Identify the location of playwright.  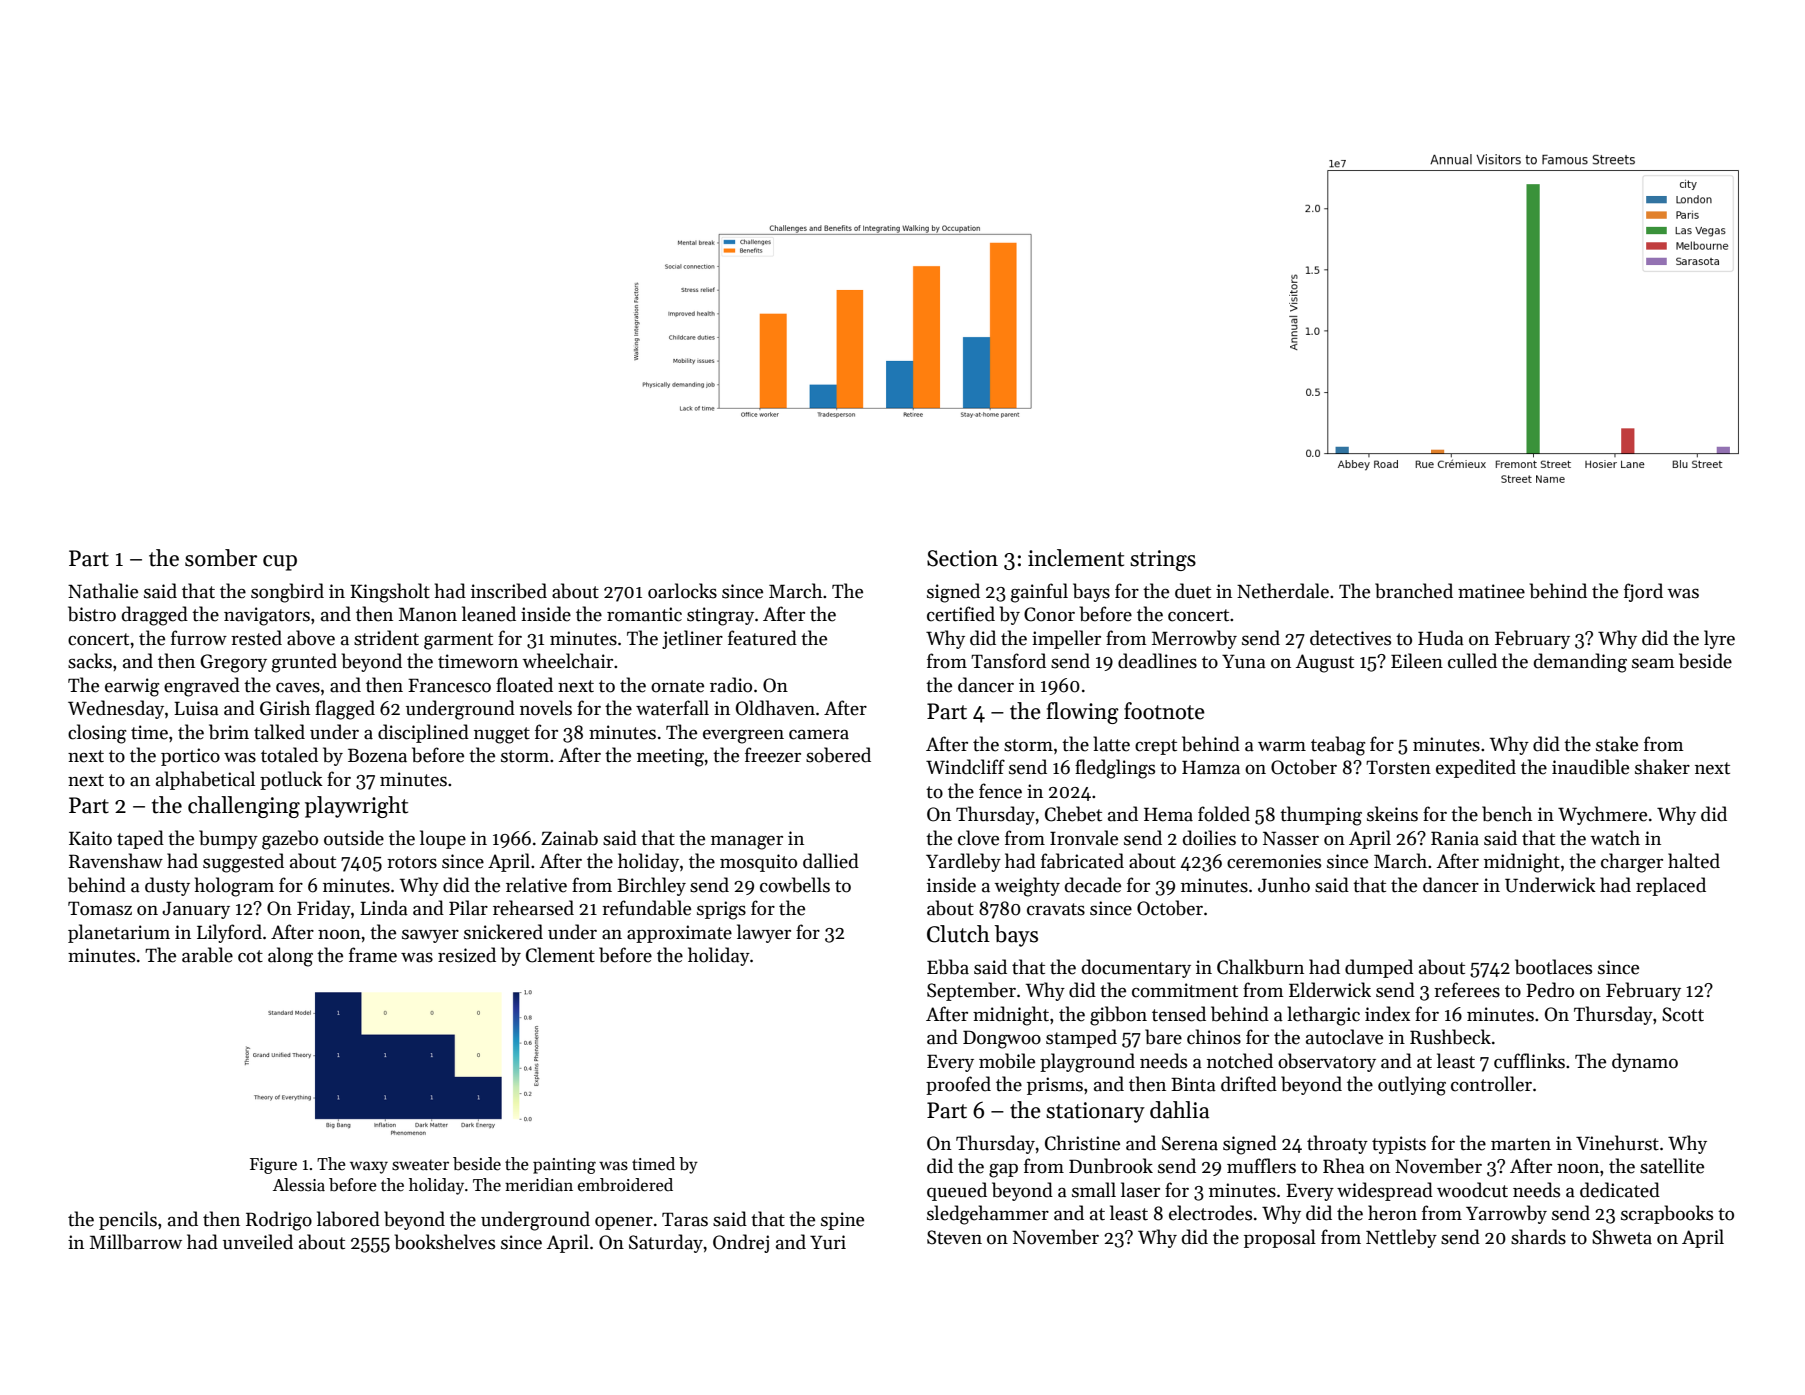
(356, 807).
